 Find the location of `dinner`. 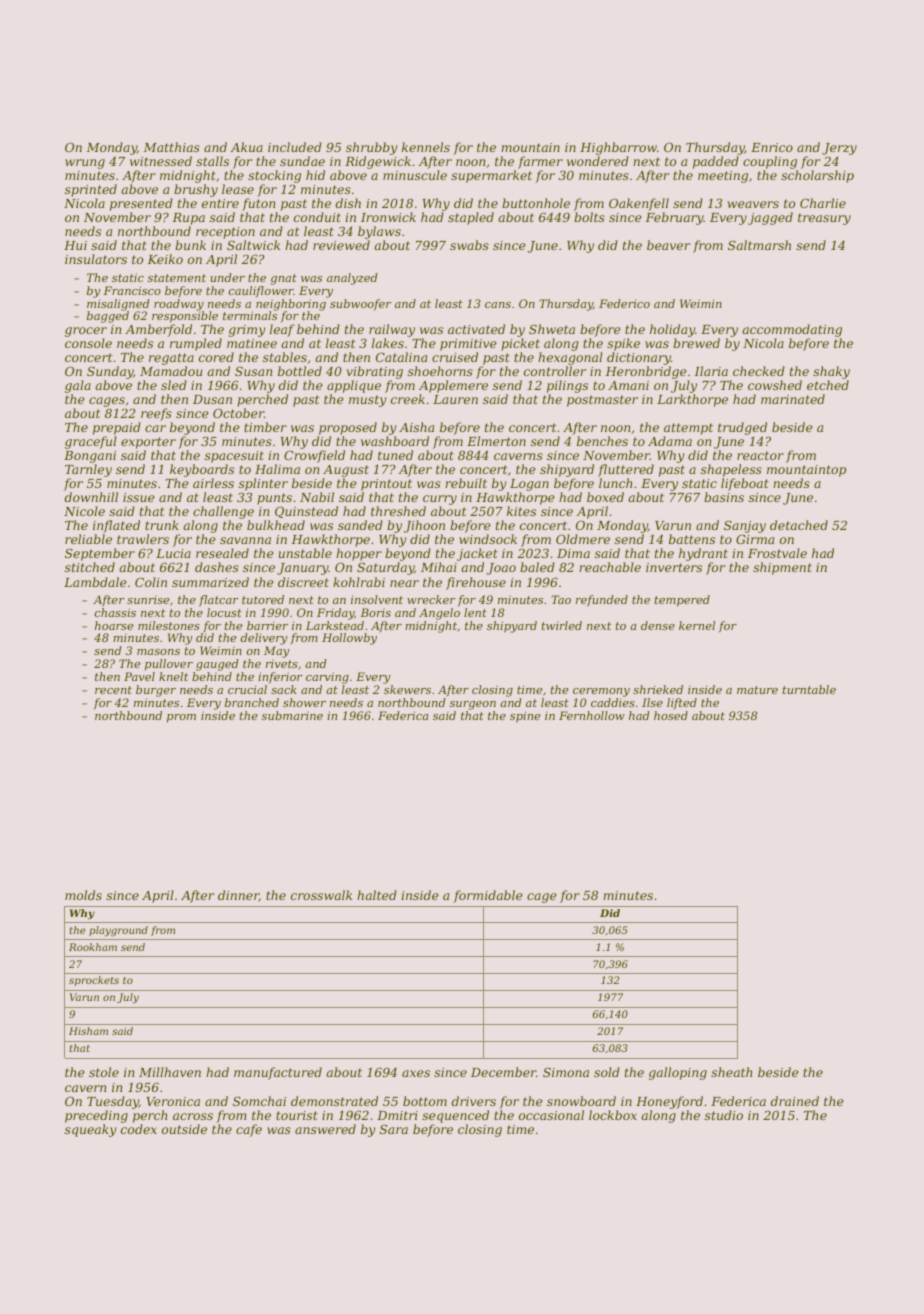

dinner is located at coordinates (238, 896).
